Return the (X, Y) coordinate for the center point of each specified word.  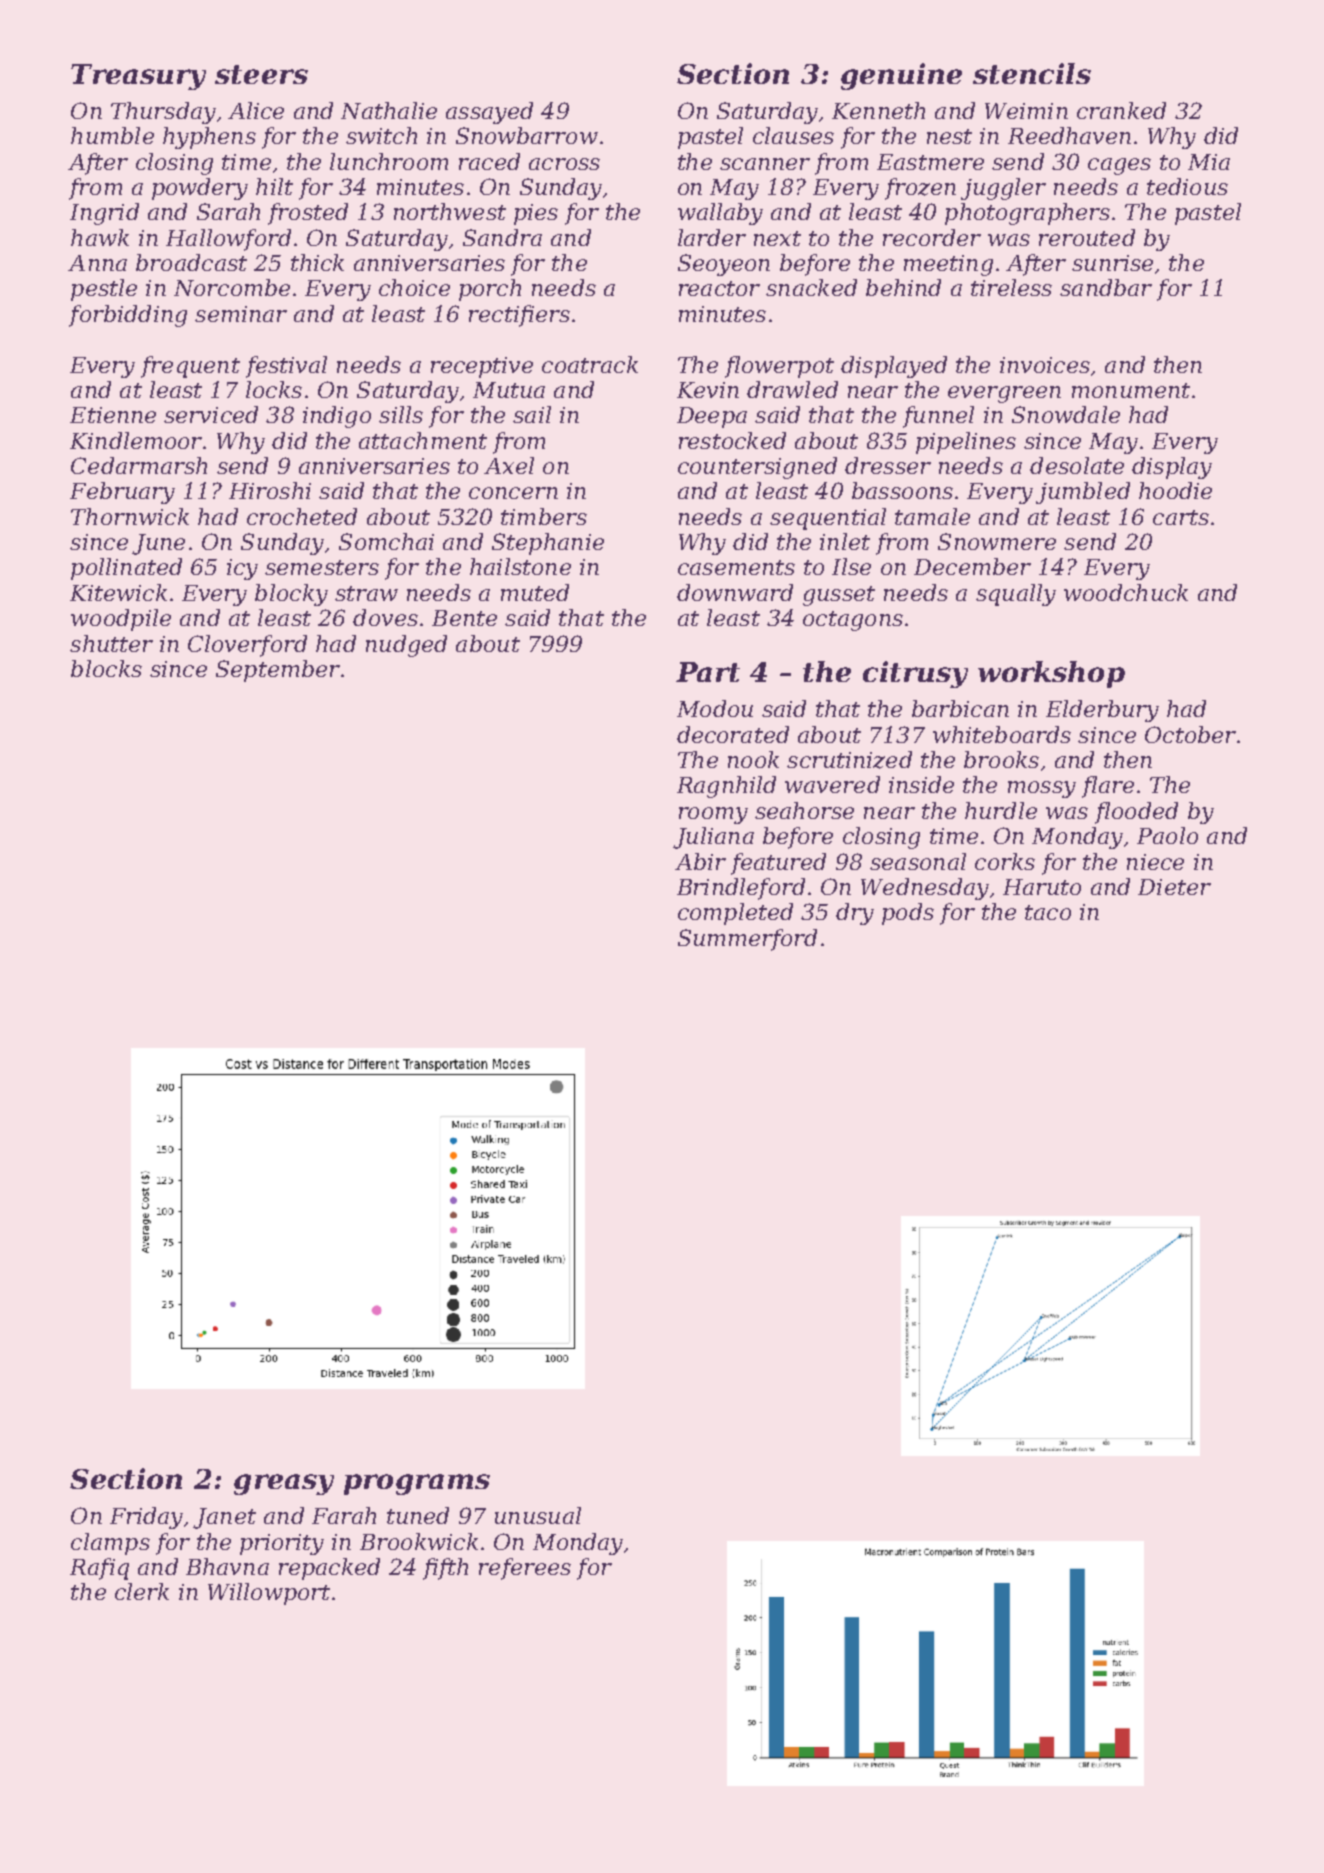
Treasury (138, 77)
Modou (715, 708)
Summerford (747, 940)
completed (735, 914)
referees (525, 1569)
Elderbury (1102, 711)
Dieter (1174, 887)
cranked (1121, 110)
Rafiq (99, 1569)
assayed (489, 113)
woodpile (121, 620)
